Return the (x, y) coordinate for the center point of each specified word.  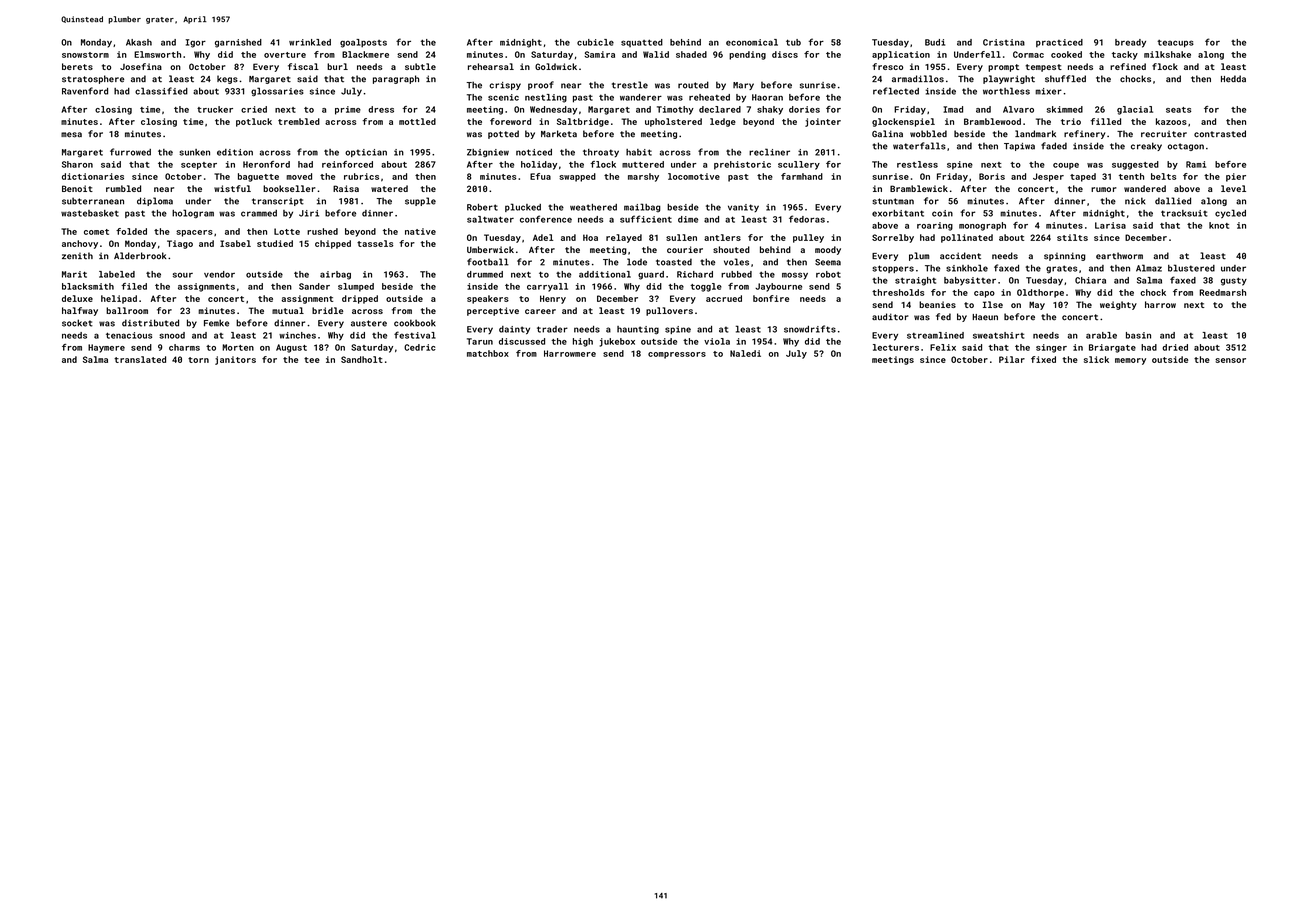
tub (793, 42)
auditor (890, 317)
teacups (1175, 44)
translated (140, 359)
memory (1130, 361)
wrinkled (310, 42)
